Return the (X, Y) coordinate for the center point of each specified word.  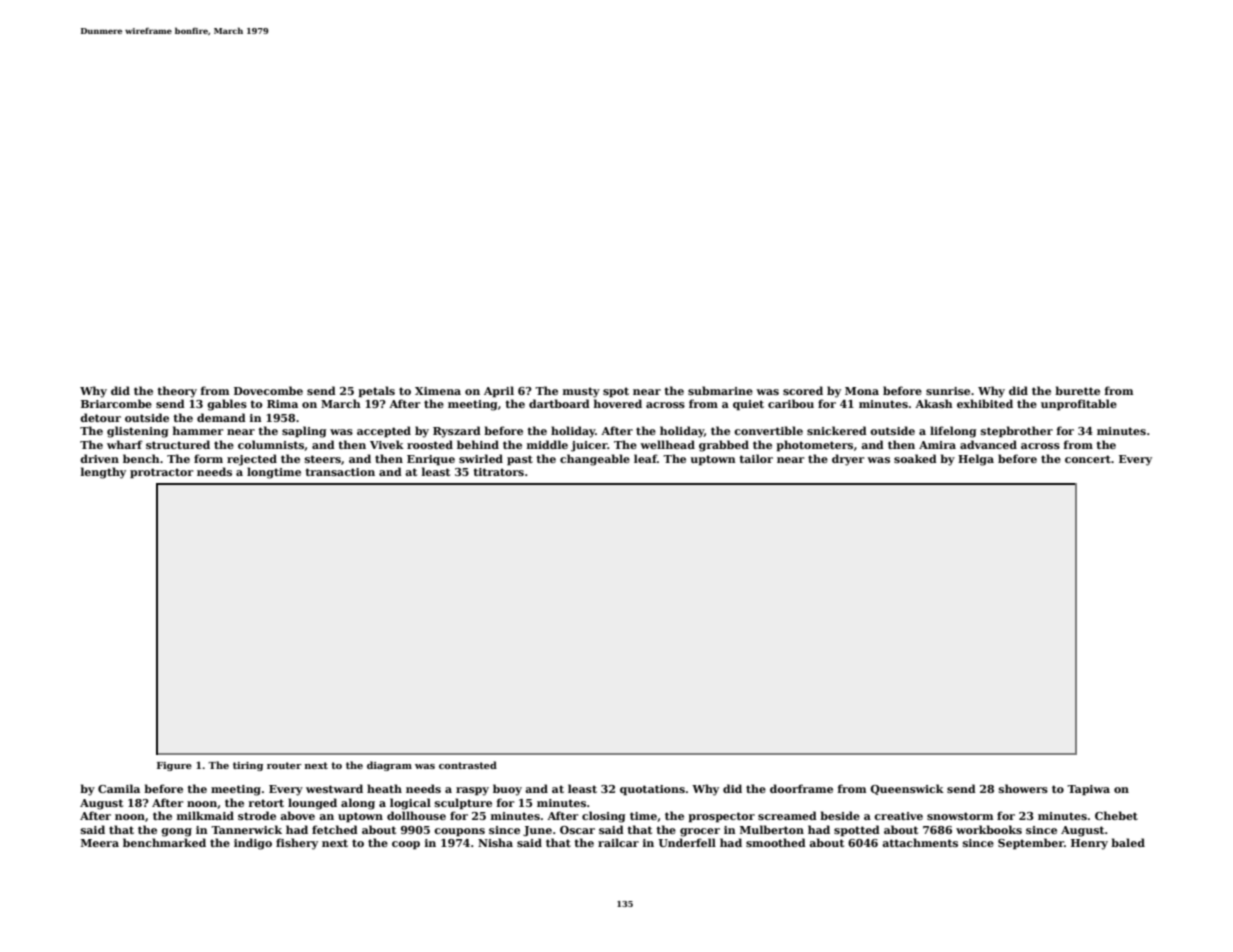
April (499, 392)
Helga (976, 460)
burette (1077, 390)
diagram (389, 766)
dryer (848, 460)
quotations (652, 790)
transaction (340, 472)
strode (257, 815)
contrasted (468, 765)
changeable (595, 460)
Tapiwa (1088, 790)
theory (177, 392)
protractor (162, 473)
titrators (498, 472)
